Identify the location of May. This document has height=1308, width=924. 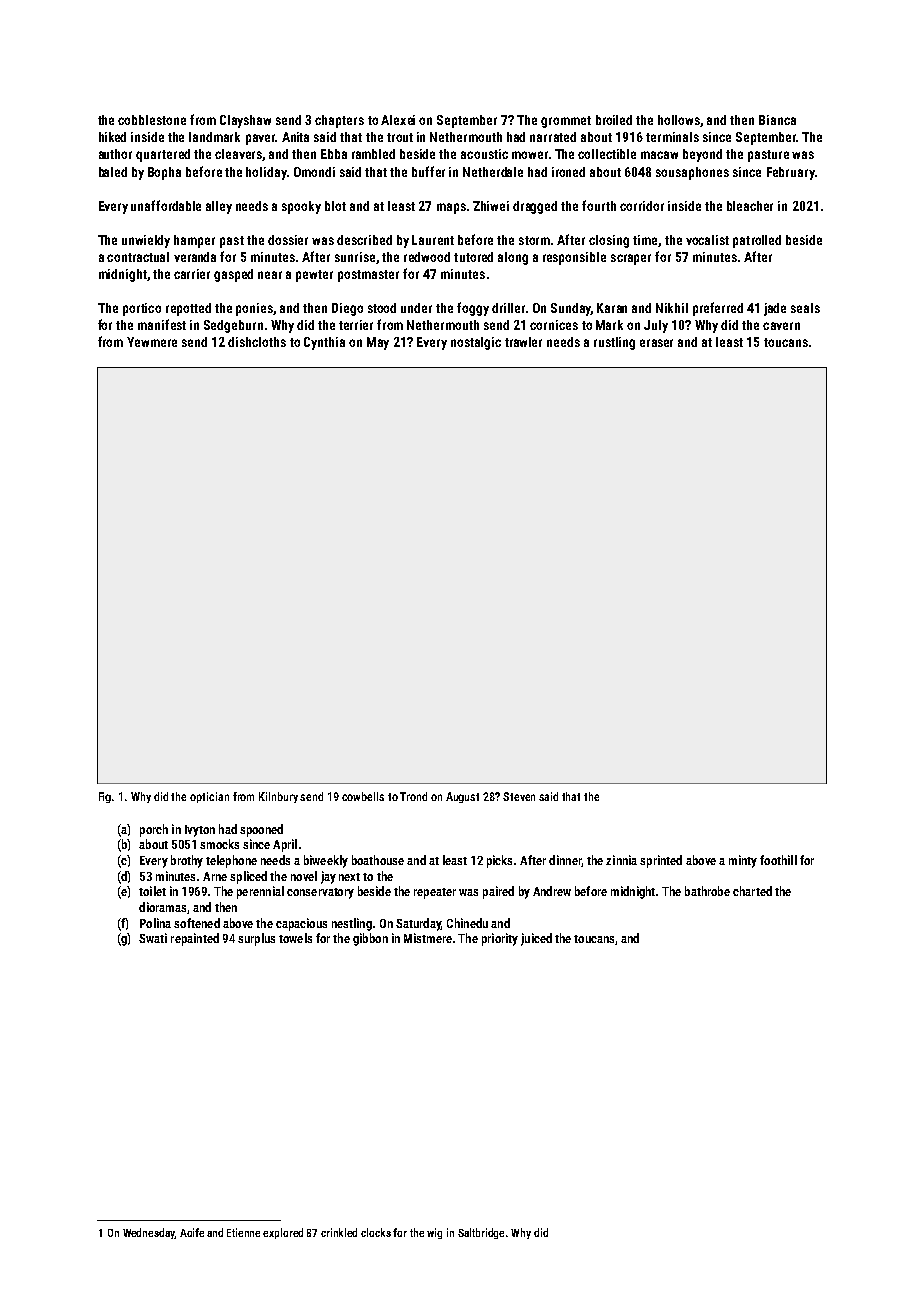
(378, 343).
